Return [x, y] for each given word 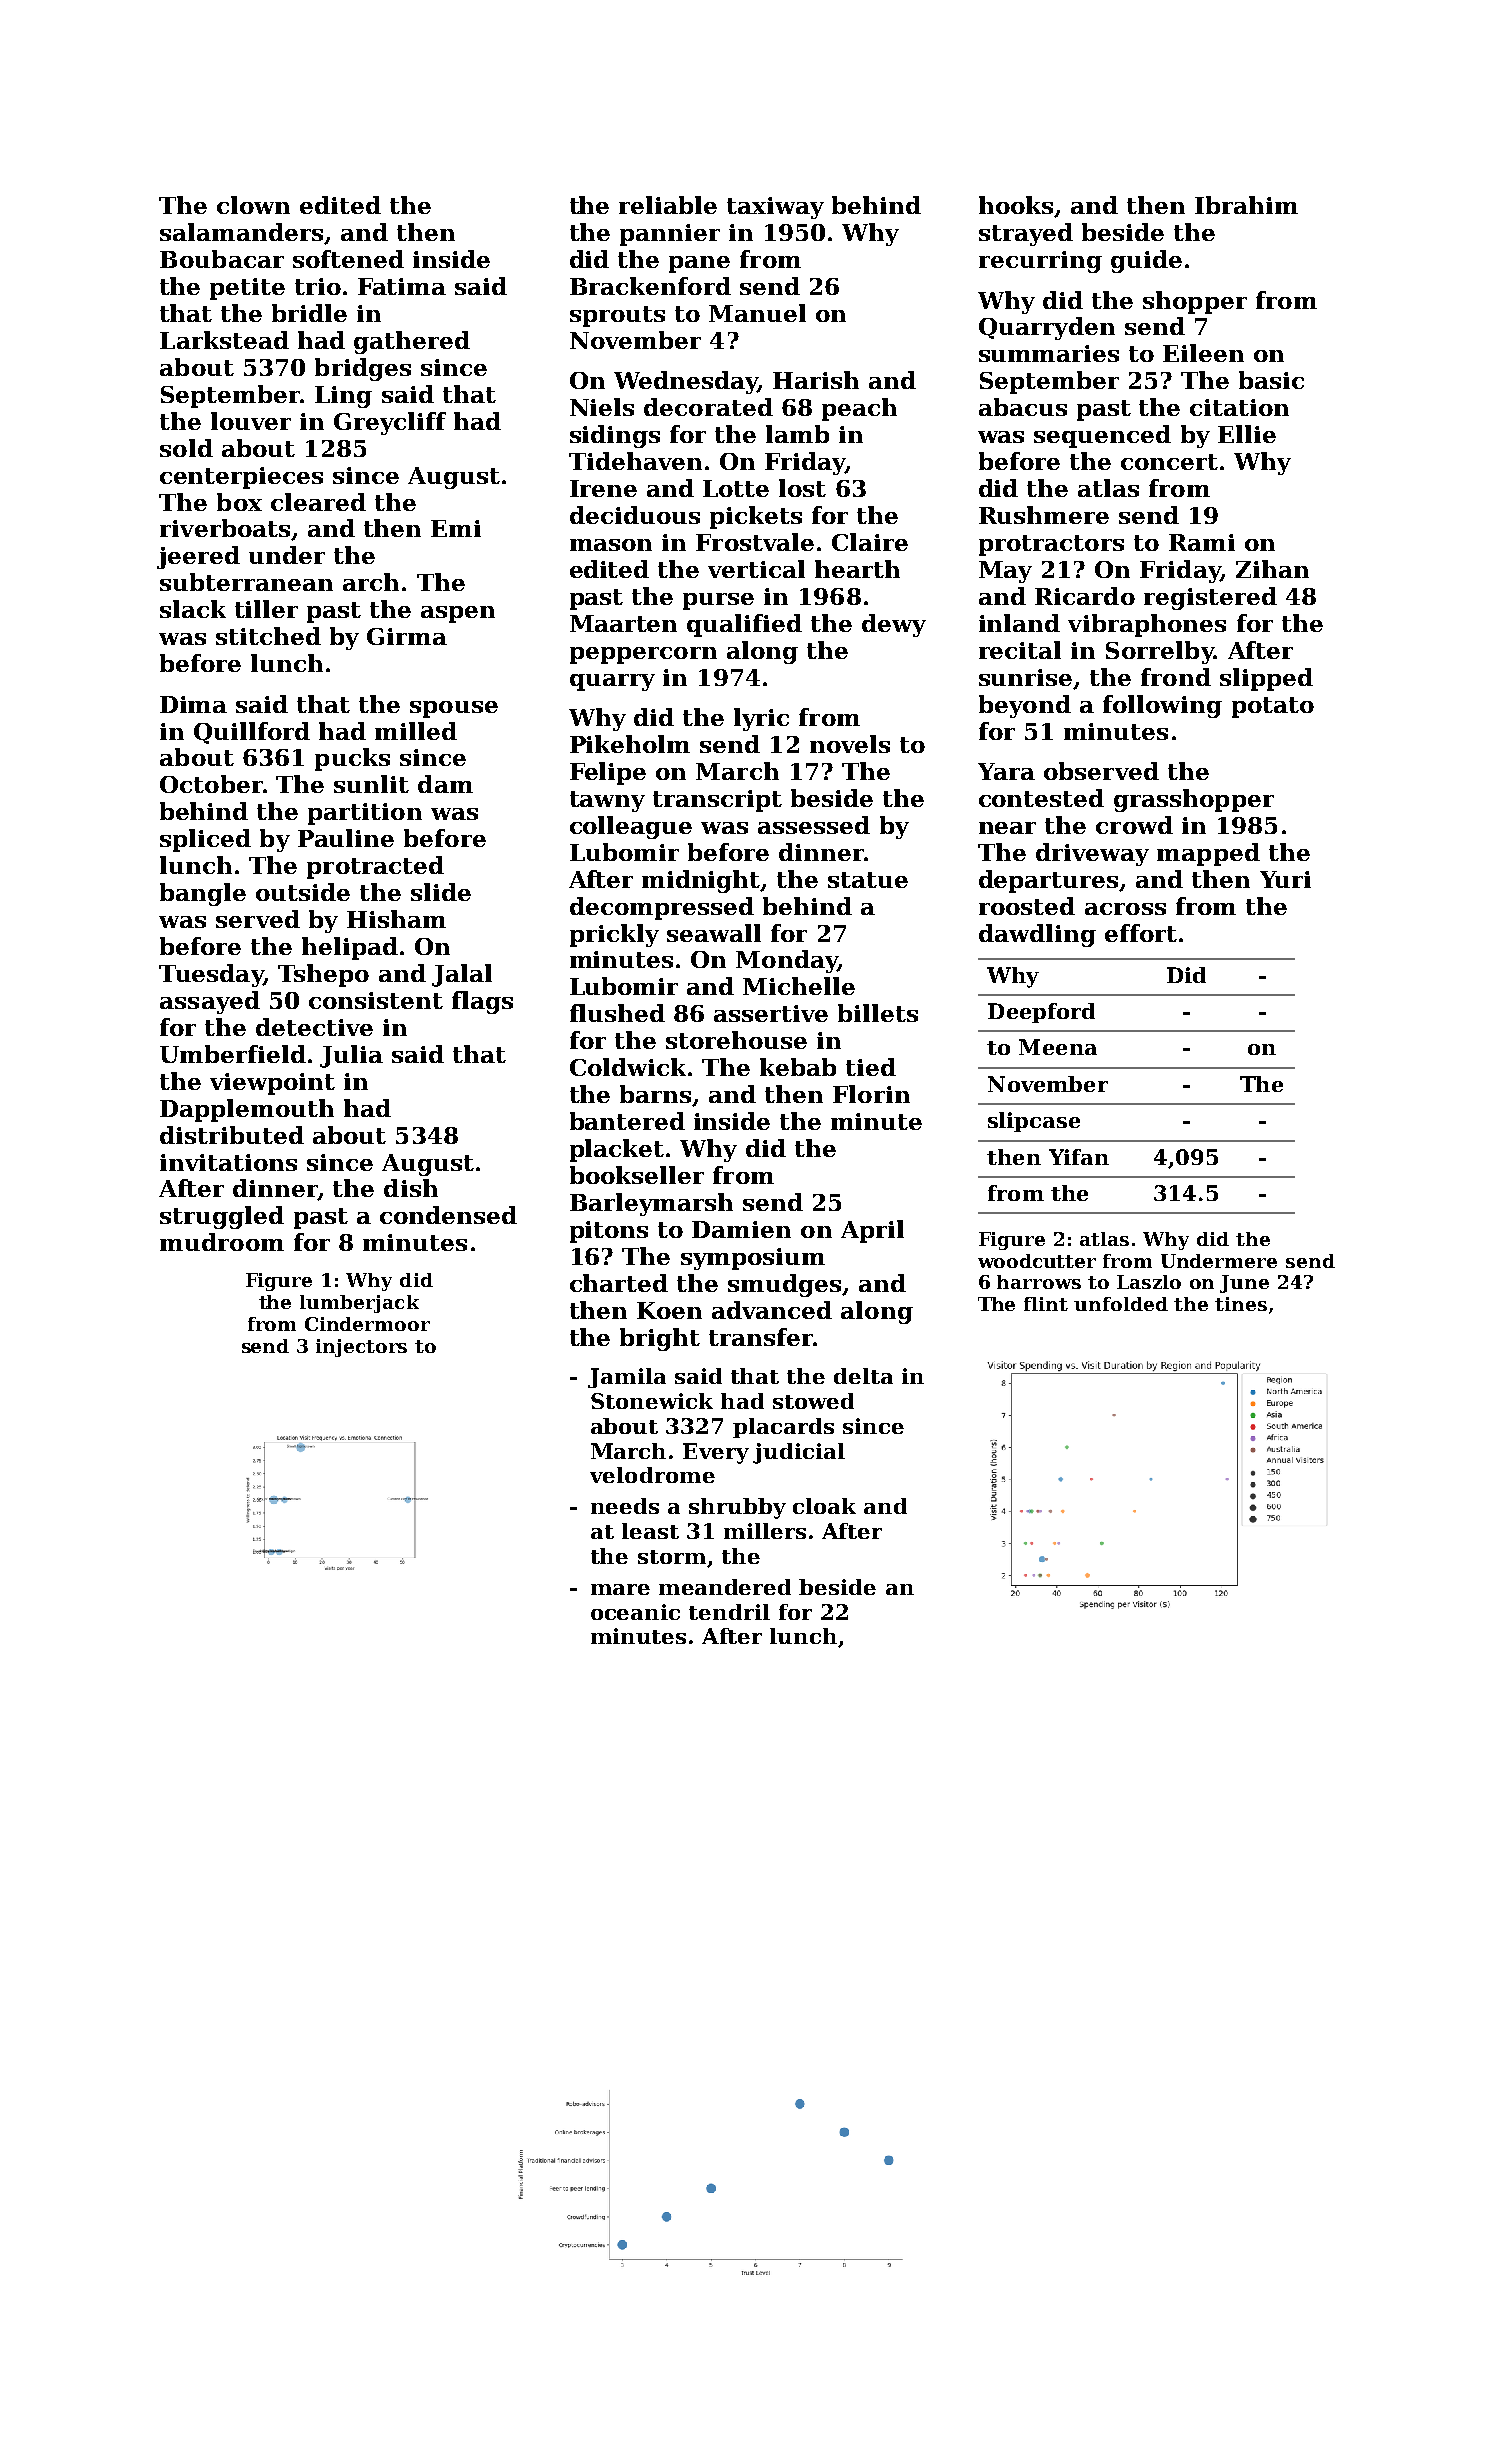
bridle [309, 313]
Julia [351, 1056]
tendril [729, 1612]
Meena [1058, 1047]
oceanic [635, 1612]
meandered [725, 1587]
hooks [1016, 205]
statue [868, 880]
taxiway [775, 208]
